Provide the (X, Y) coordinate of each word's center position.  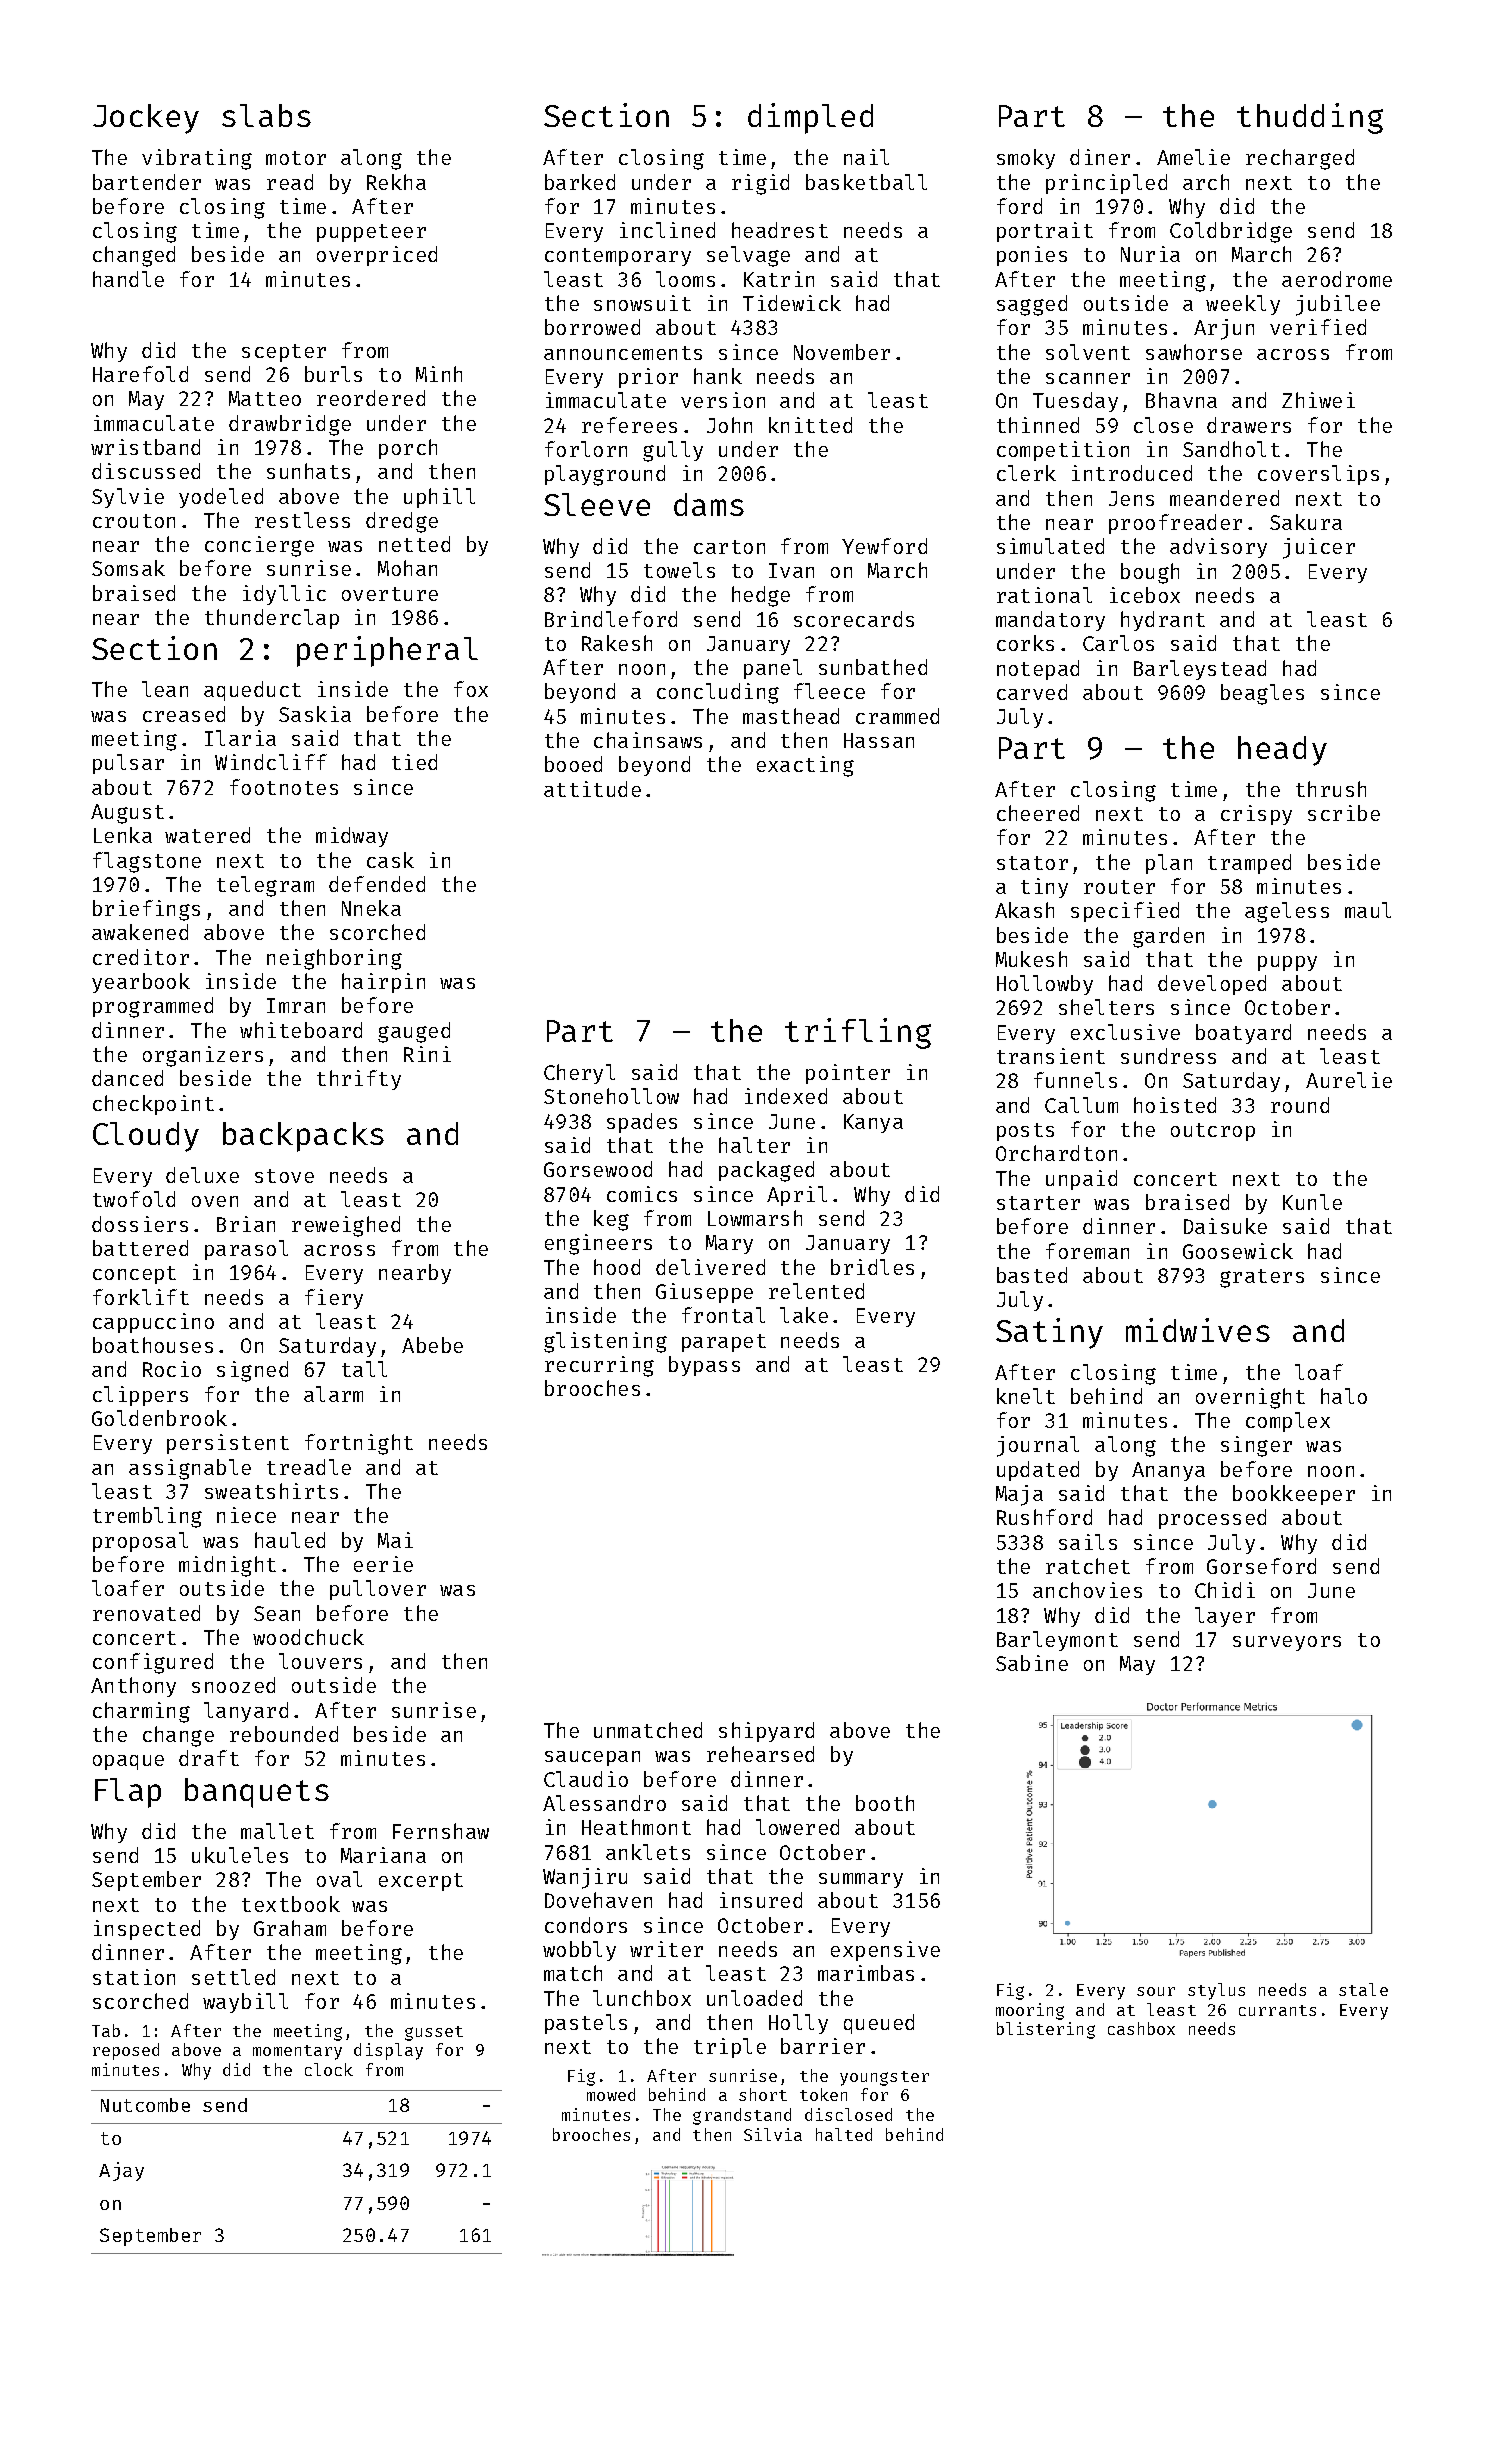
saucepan (592, 1758)
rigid (760, 184)
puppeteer (371, 233)
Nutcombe (145, 2105)
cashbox (1141, 2028)
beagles (1262, 694)
